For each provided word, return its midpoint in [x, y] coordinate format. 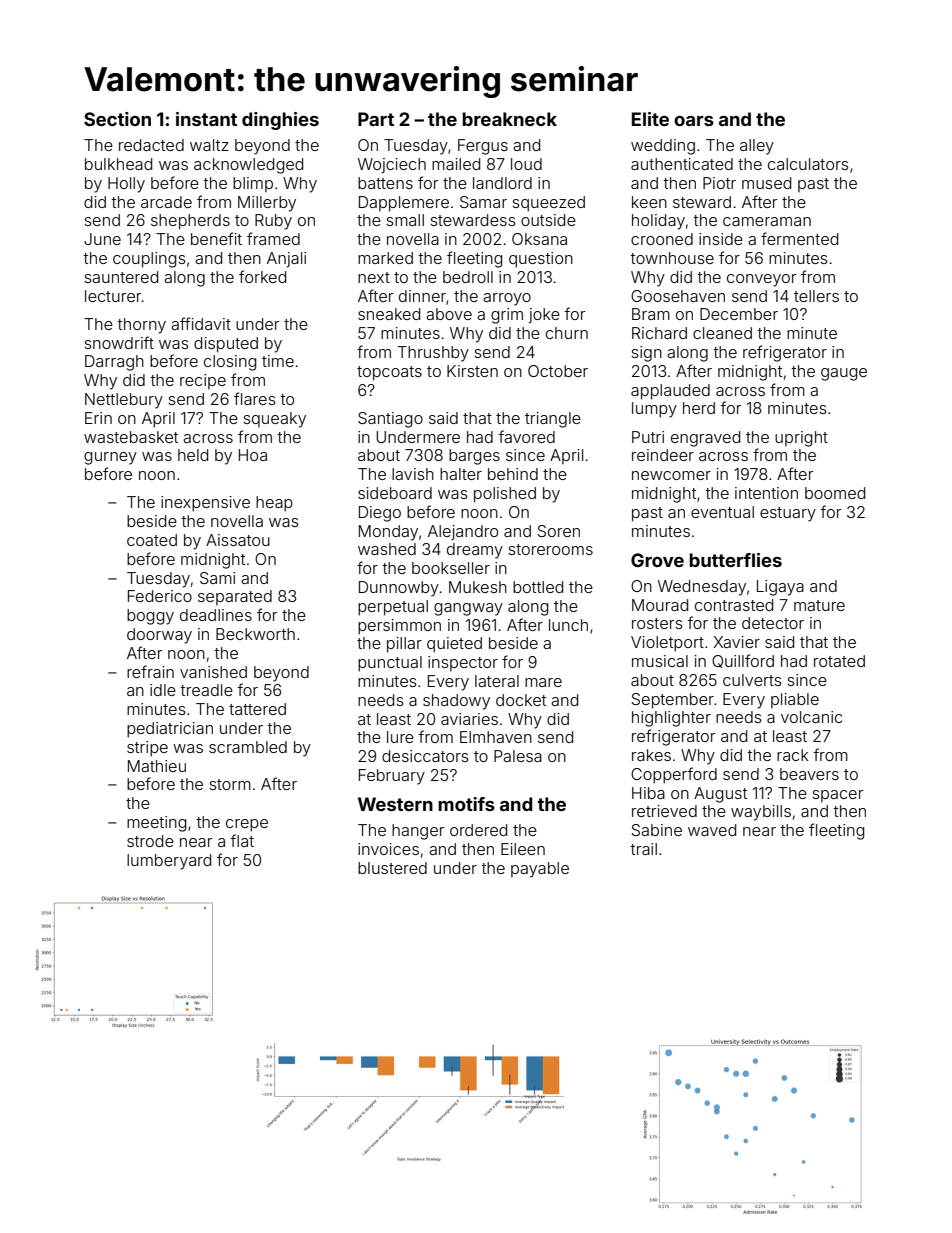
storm [230, 784]
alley [757, 147]
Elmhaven [496, 737]
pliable [795, 700]
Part [376, 119]
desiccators [425, 756]
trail [643, 849]
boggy [150, 617]
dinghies [280, 121]
